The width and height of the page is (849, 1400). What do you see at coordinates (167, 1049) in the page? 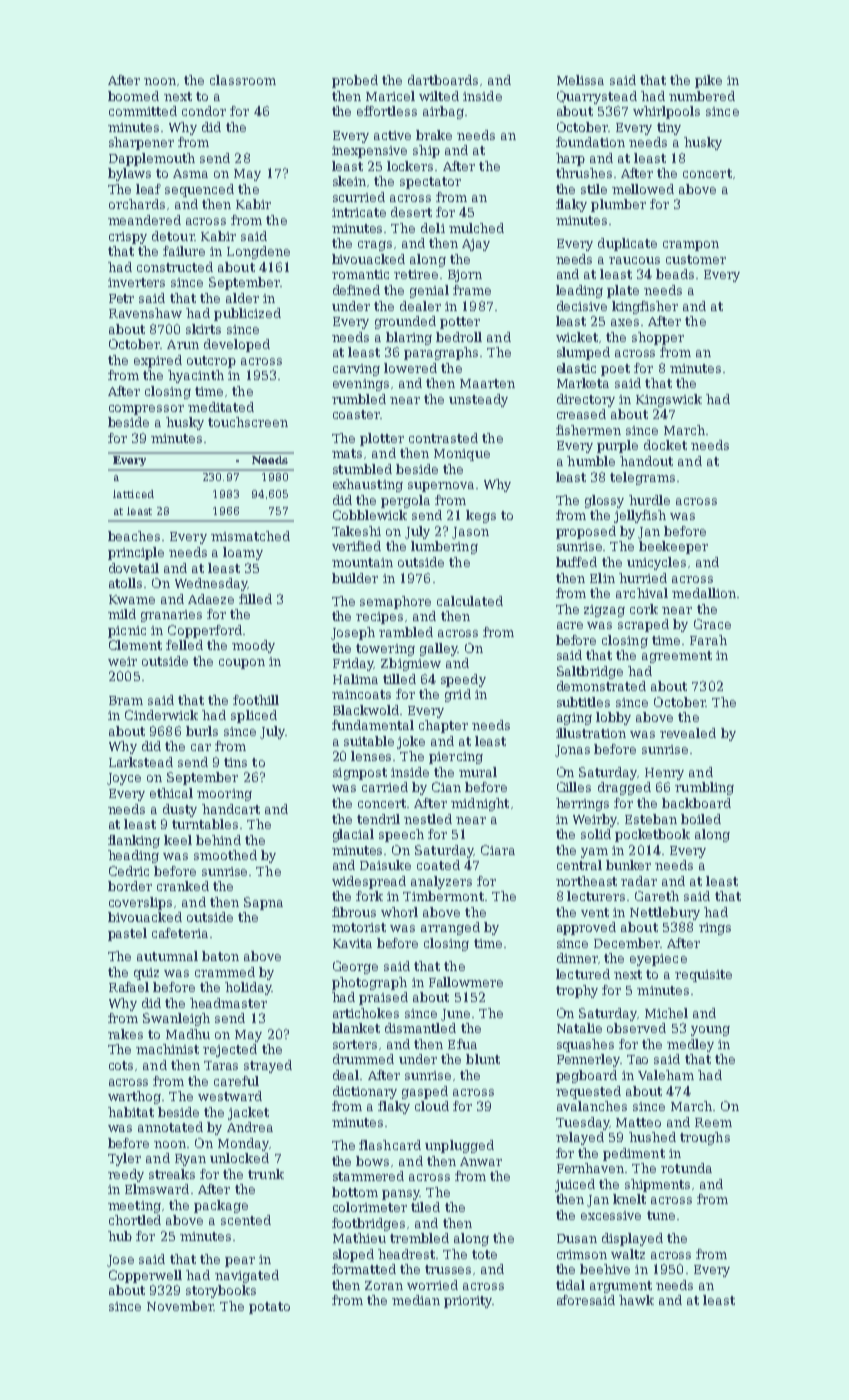
I see `machinist` at bounding box center [167, 1049].
